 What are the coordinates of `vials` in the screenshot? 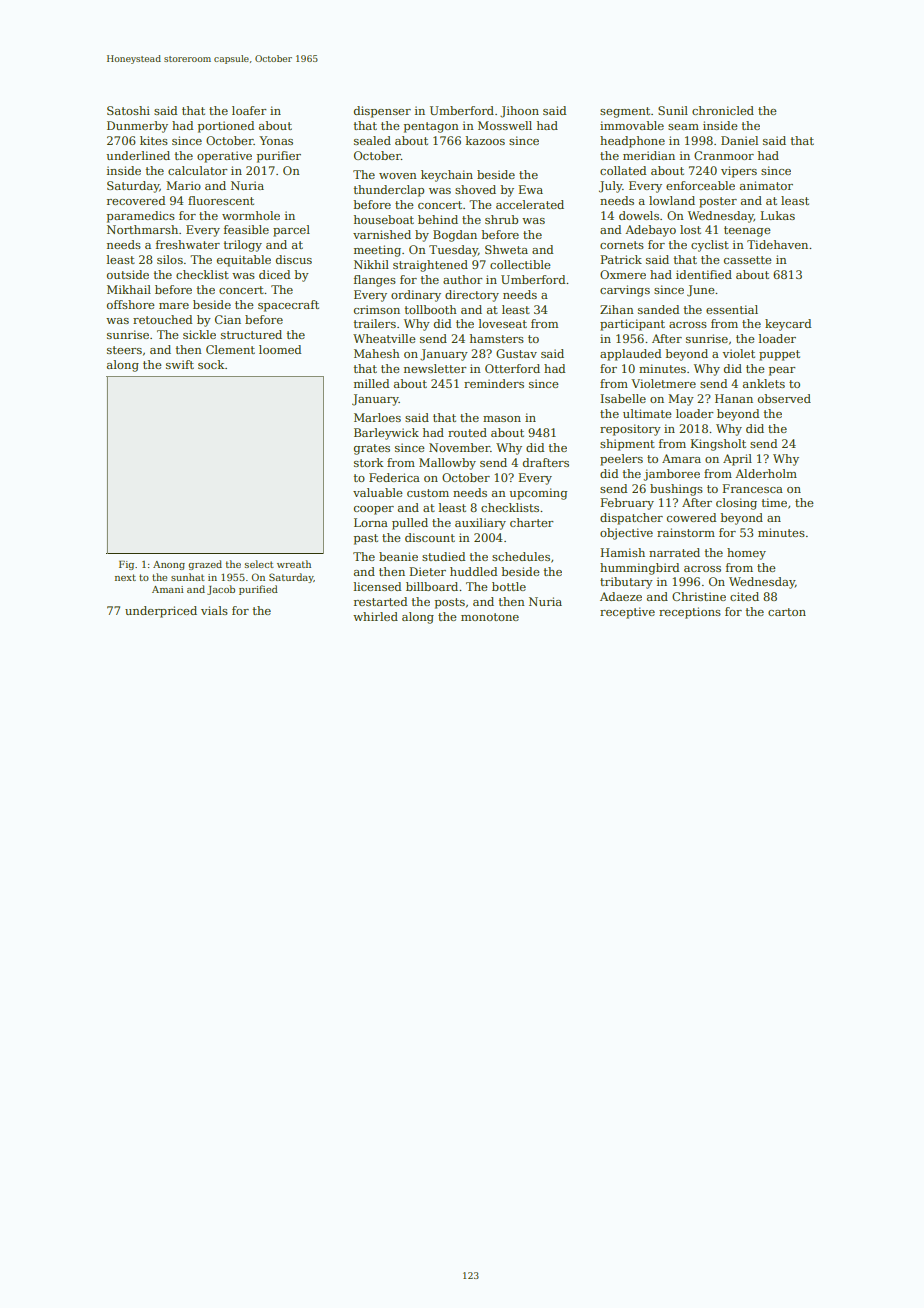 It's located at (214, 610).
